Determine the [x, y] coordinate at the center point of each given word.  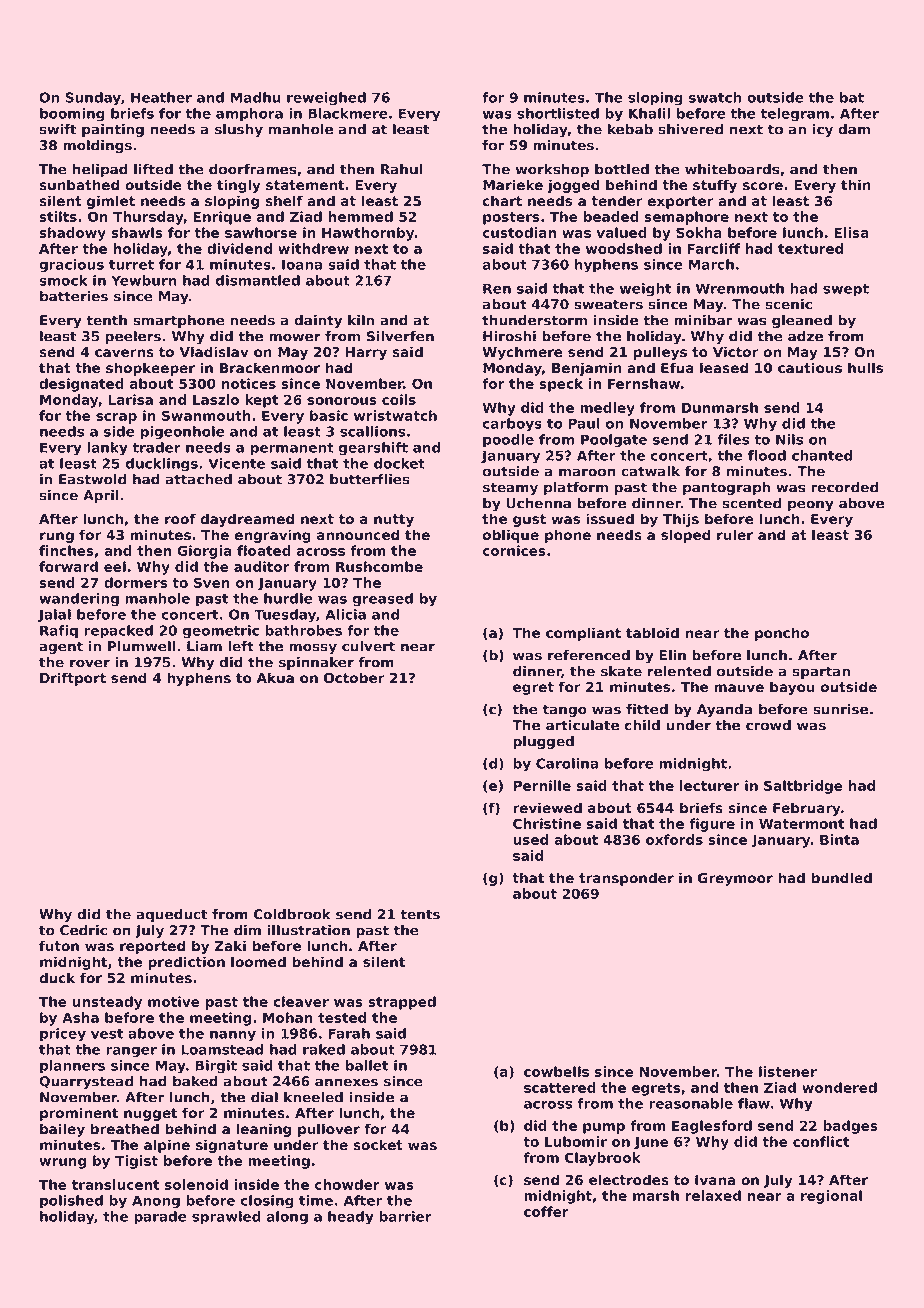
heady [351, 1218]
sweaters [608, 304]
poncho [782, 634]
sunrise [840, 709]
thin [856, 184]
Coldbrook [292, 914]
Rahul [402, 169]
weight [645, 290]
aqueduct [171, 915]
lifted [153, 169]
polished [71, 1202]
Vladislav [214, 351]
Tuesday [285, 616]
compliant [583, 634]
